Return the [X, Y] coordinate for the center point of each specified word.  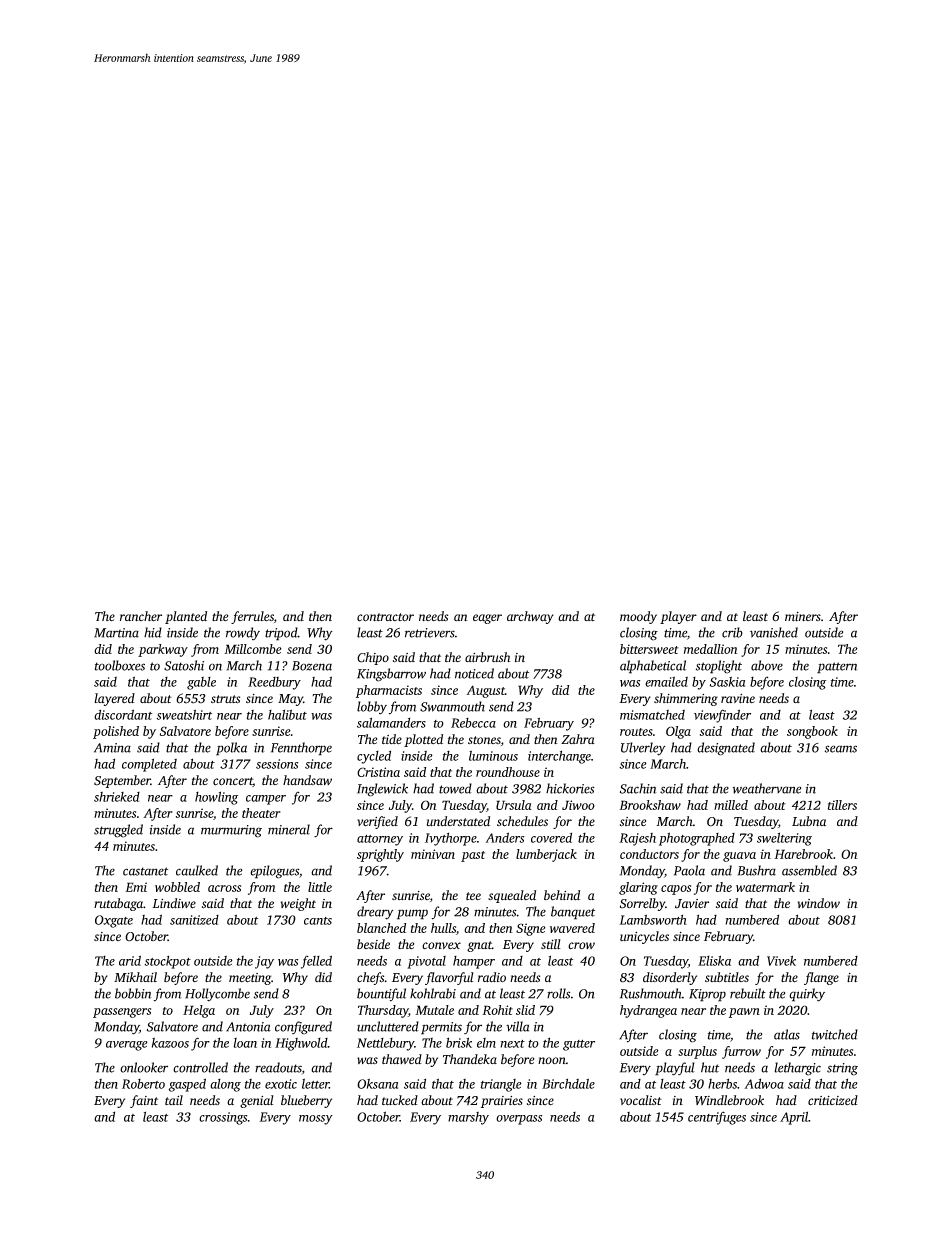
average [127, 1046]
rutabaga [118, 904]
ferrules [252, 617]
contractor [385, 617]
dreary [375, 913]
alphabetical [653, 667]
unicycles [644, 937]
